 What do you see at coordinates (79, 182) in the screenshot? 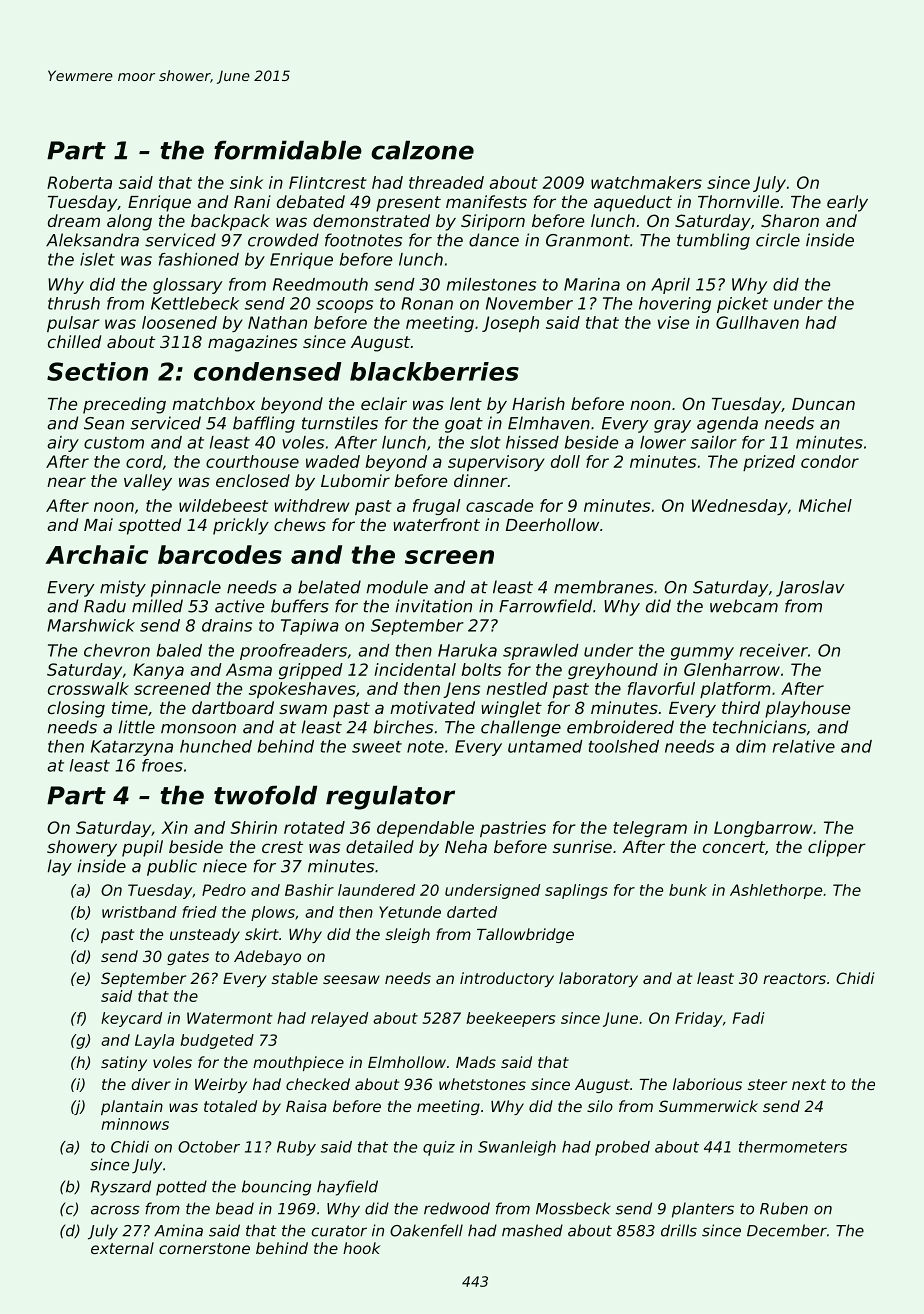
I see `Roberta` at bounding box center [79, 182].
